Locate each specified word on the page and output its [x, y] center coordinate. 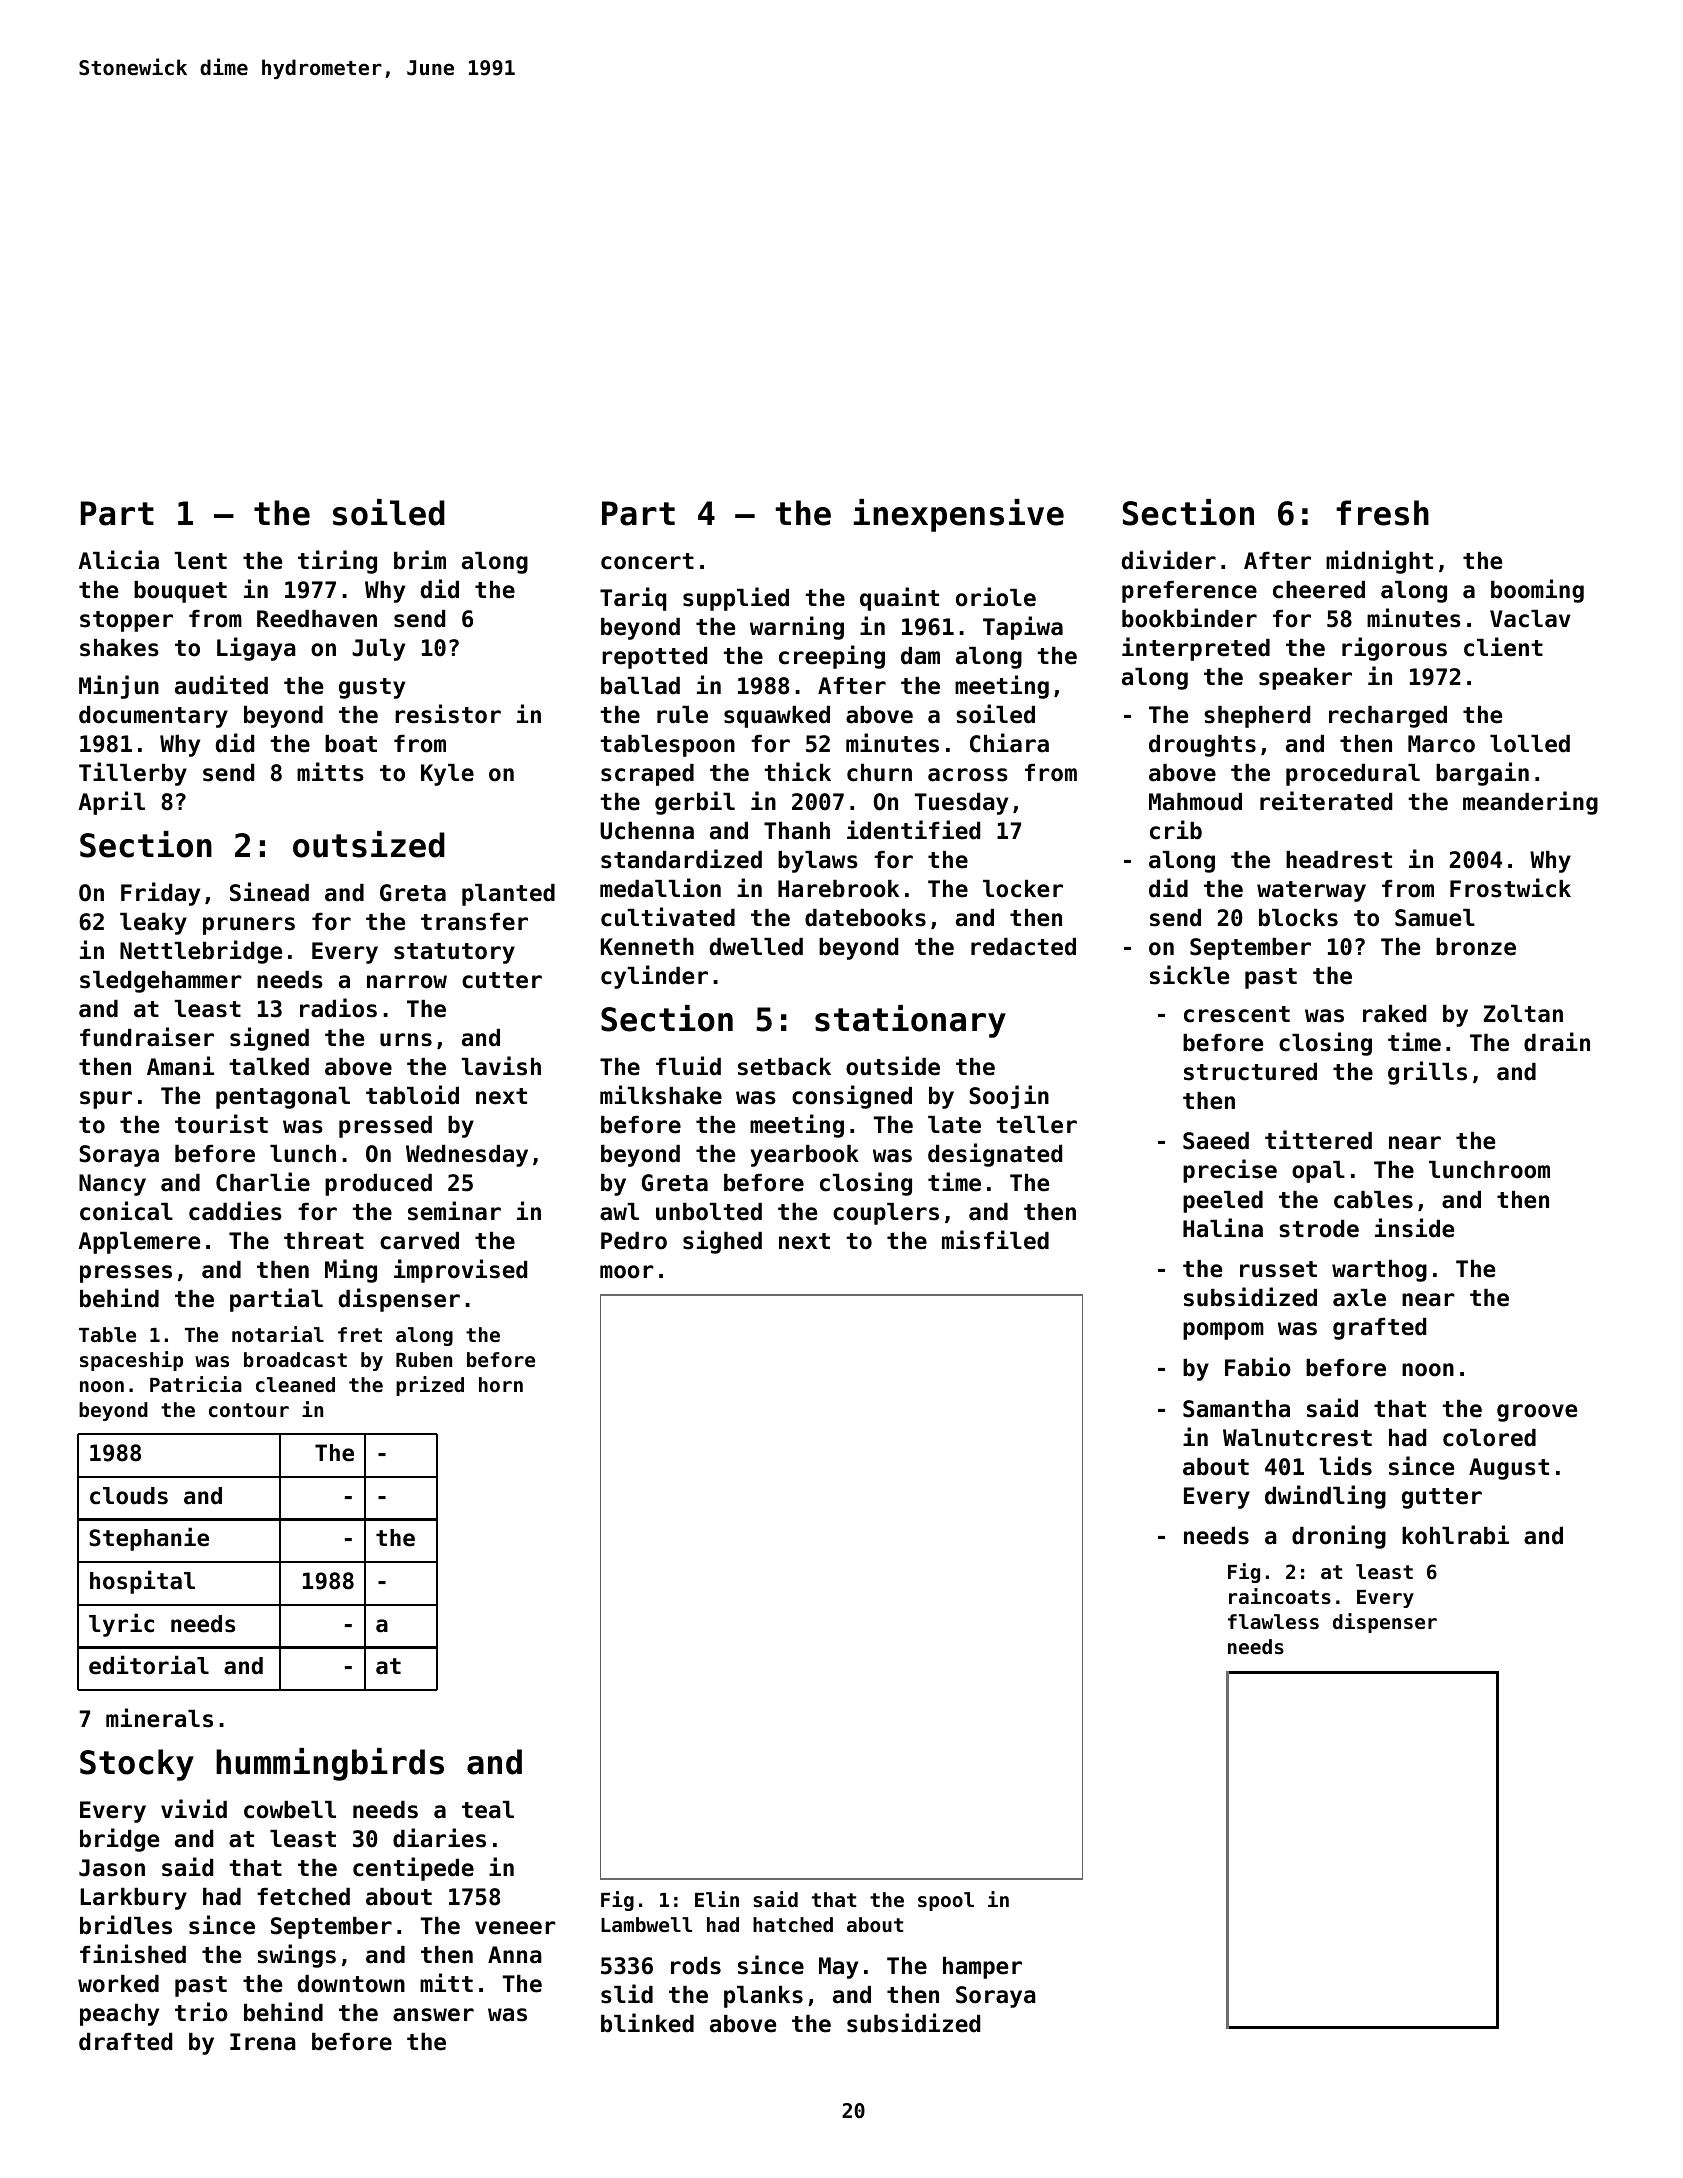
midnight [1379, 562]
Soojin [1009, 1097]
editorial [149, 1665]
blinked [647, 2023]
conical [126, 1211]
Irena [263, 2042]
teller [1036, 1125]
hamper [982, 1968]
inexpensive [958, 515]
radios [338, 1008]
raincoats [1280, 1596]
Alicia [119, 560]
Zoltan [1523, 1014]
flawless [1273, 1622]
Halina [1223, 1228]
